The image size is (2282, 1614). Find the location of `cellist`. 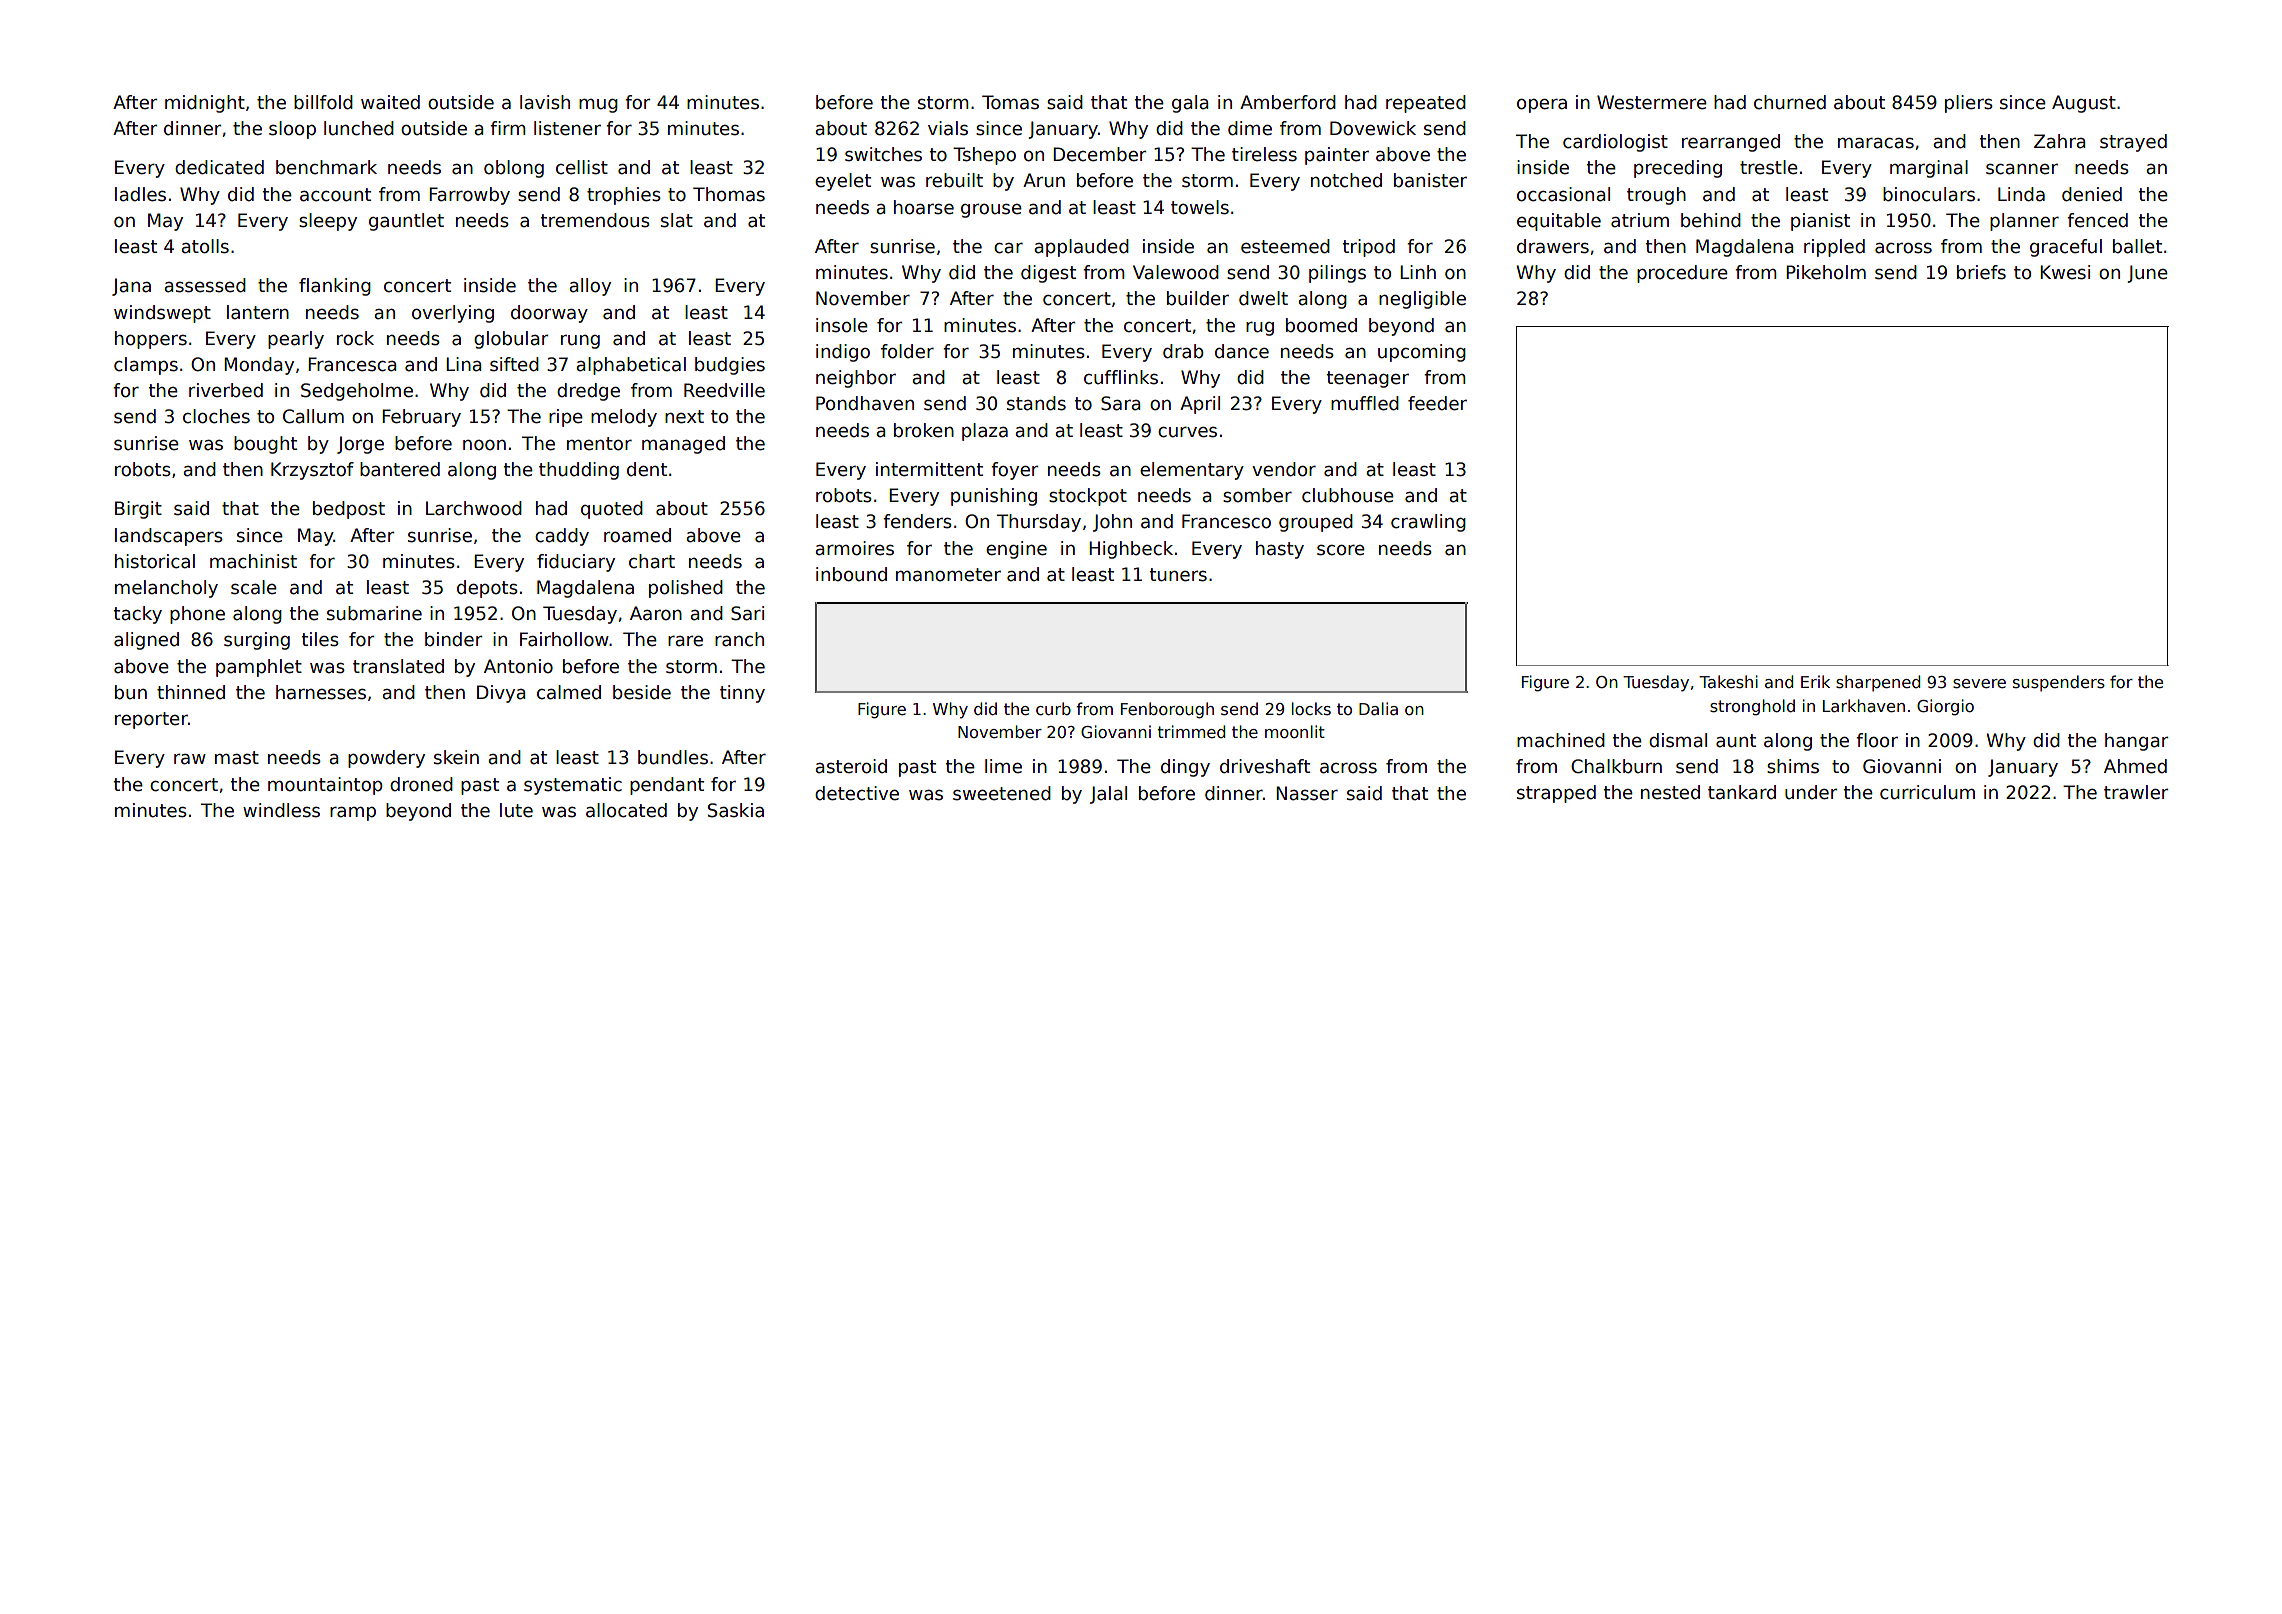

cellist is located at coordinates (582, 167).
